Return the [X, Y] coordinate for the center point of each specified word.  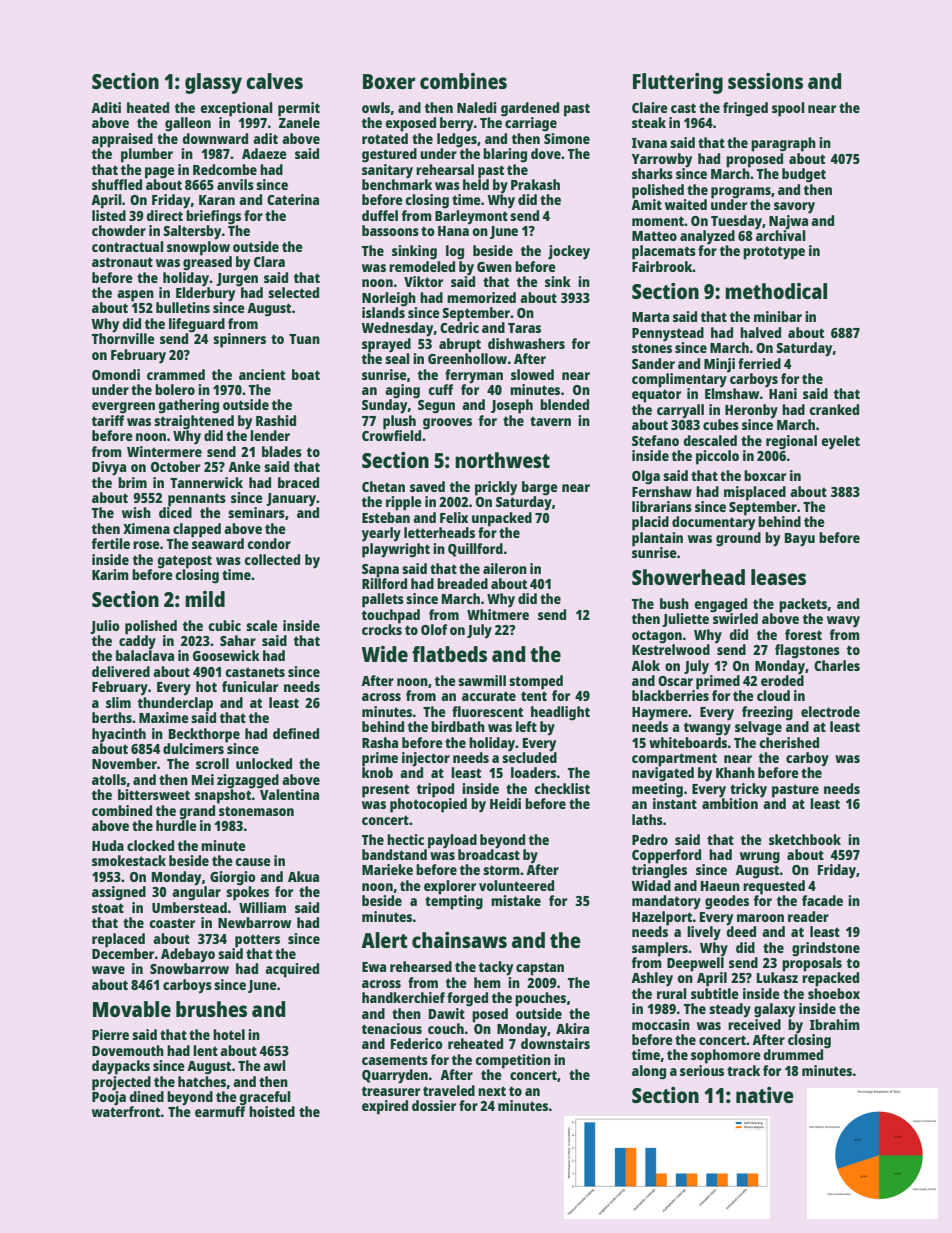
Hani [783, 393]
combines [463, 81]
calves [274, 81]
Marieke [387, 869]
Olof [434, 629]
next [492, 1091]
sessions [765, 81]
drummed [793, 1054]
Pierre [110, 1034]
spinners [239, 340]
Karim [110, 574]
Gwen [494, 267]
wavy [843, 622]
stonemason [256, 811]
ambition [730, 803]
